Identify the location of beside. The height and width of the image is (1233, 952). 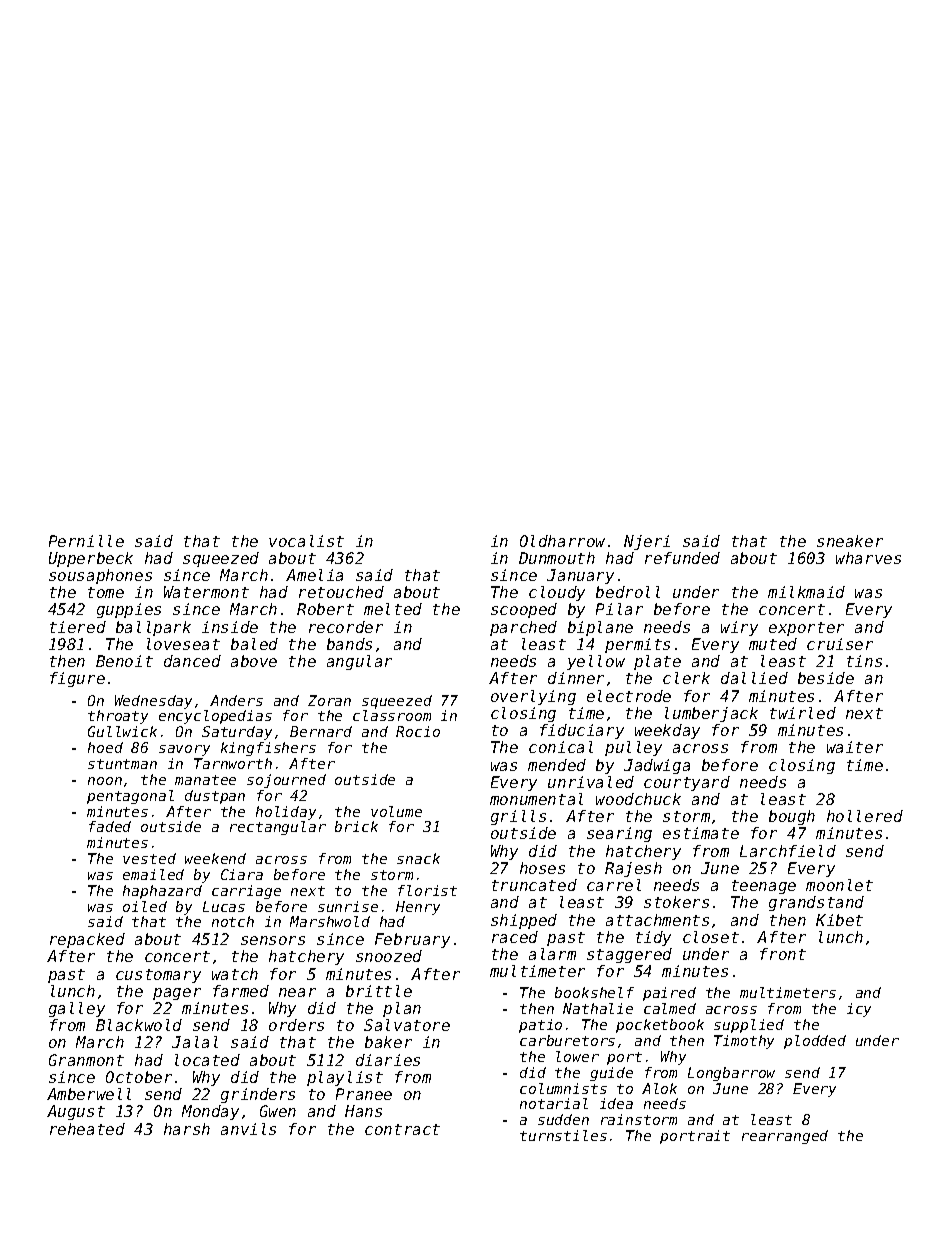
(826, 678).
